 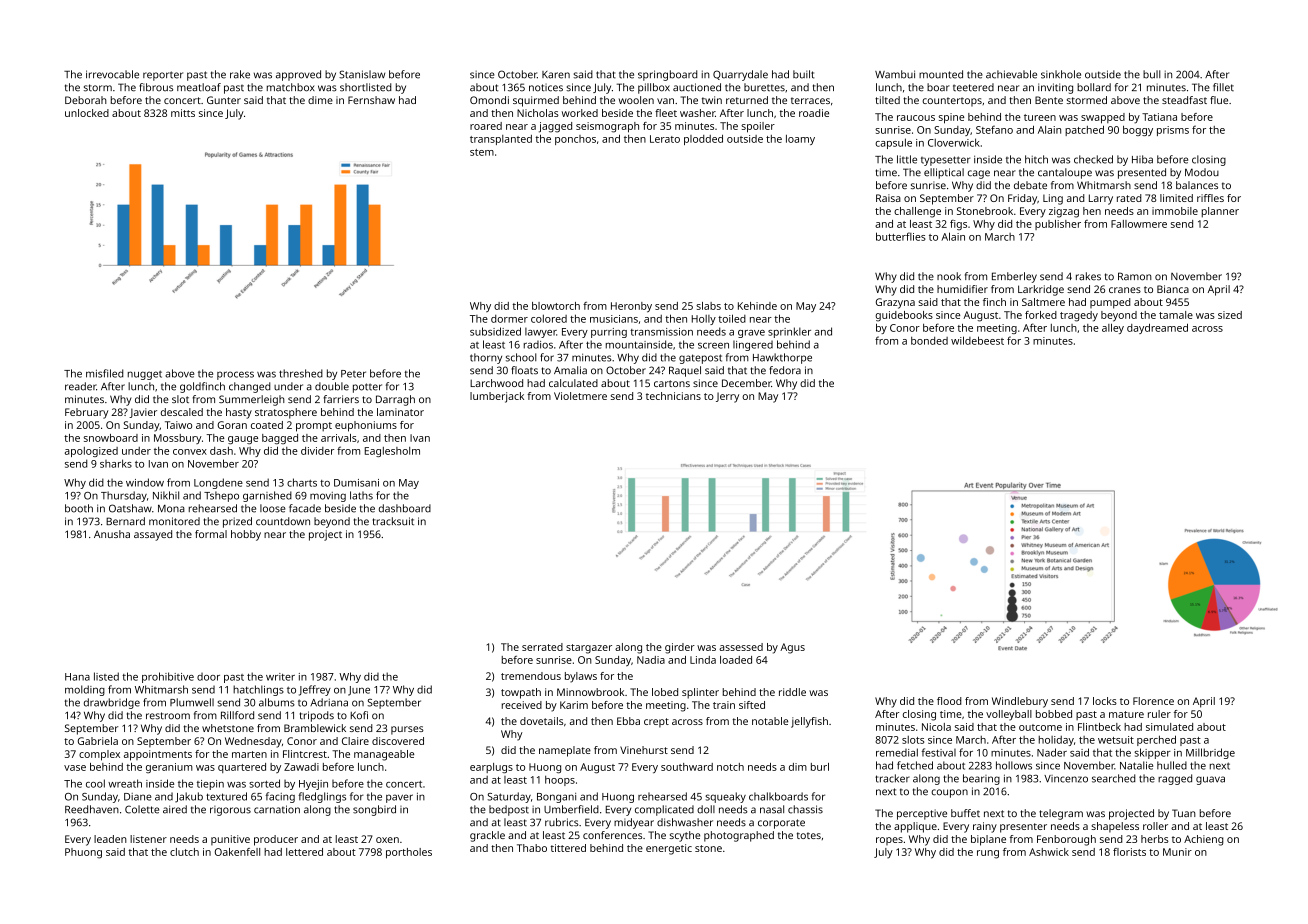 I want to click on Oakenfell, so click(x=237, y=852).
